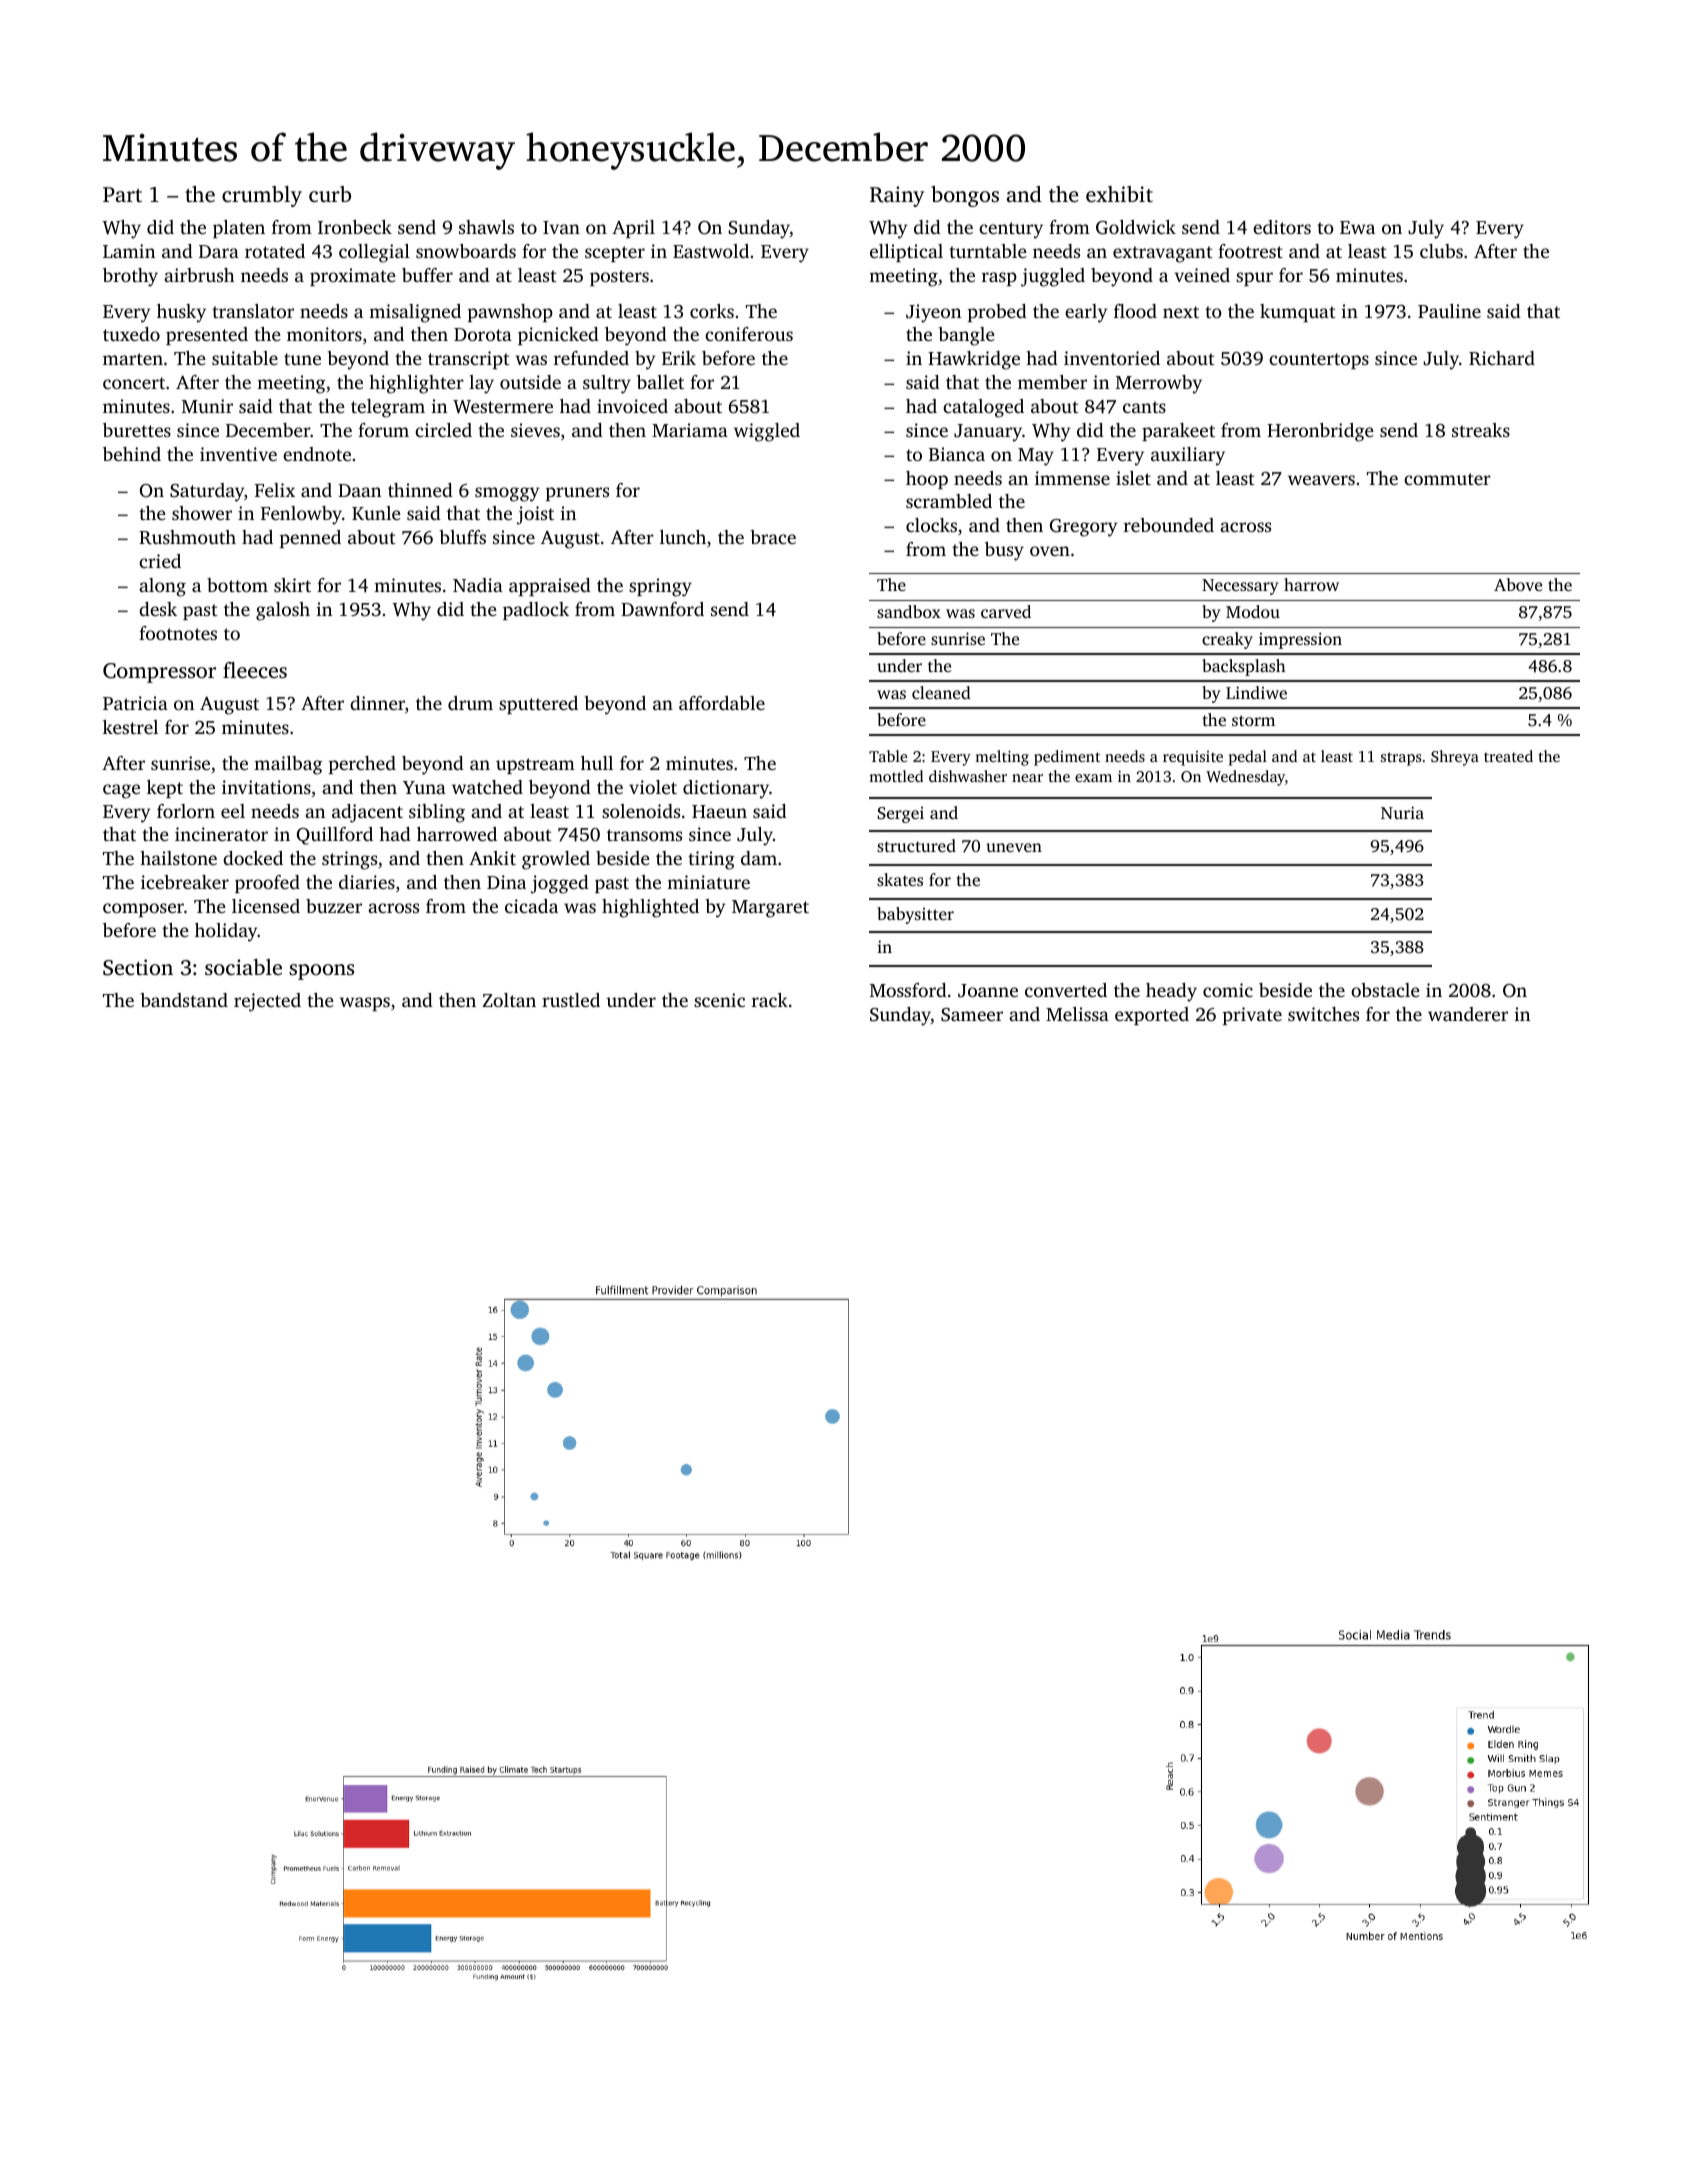 This image has width=1683, height=2178. What do you see at coordinates (915, 915) in the image?
I see `babysitter` at bounding box center [915, 915].
